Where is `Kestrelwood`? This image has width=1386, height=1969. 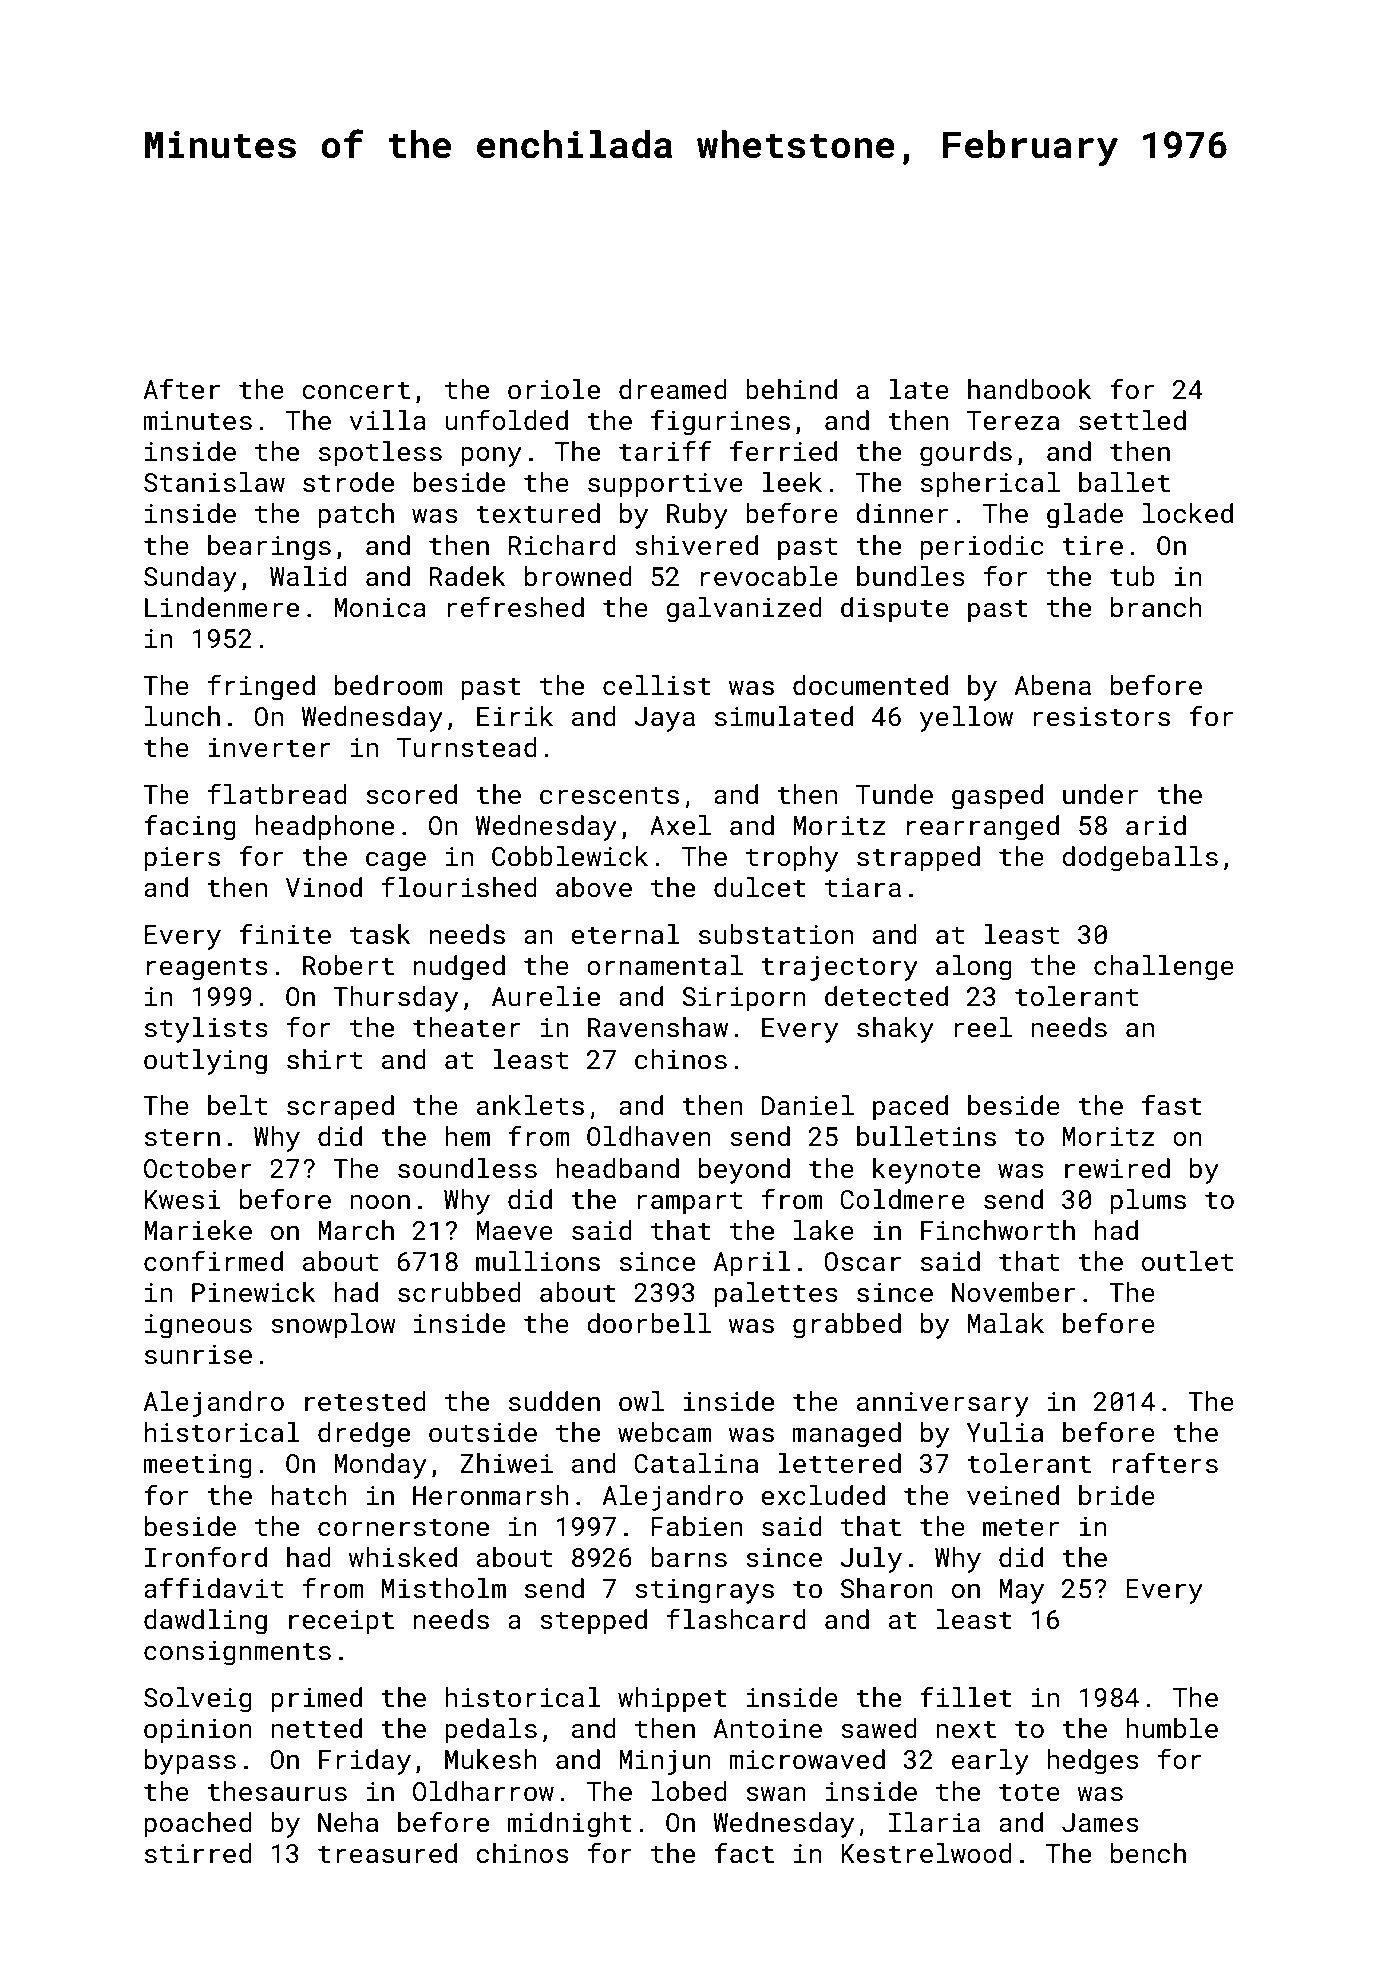
Kestrelwood is located at coordinates (926, 1853).
